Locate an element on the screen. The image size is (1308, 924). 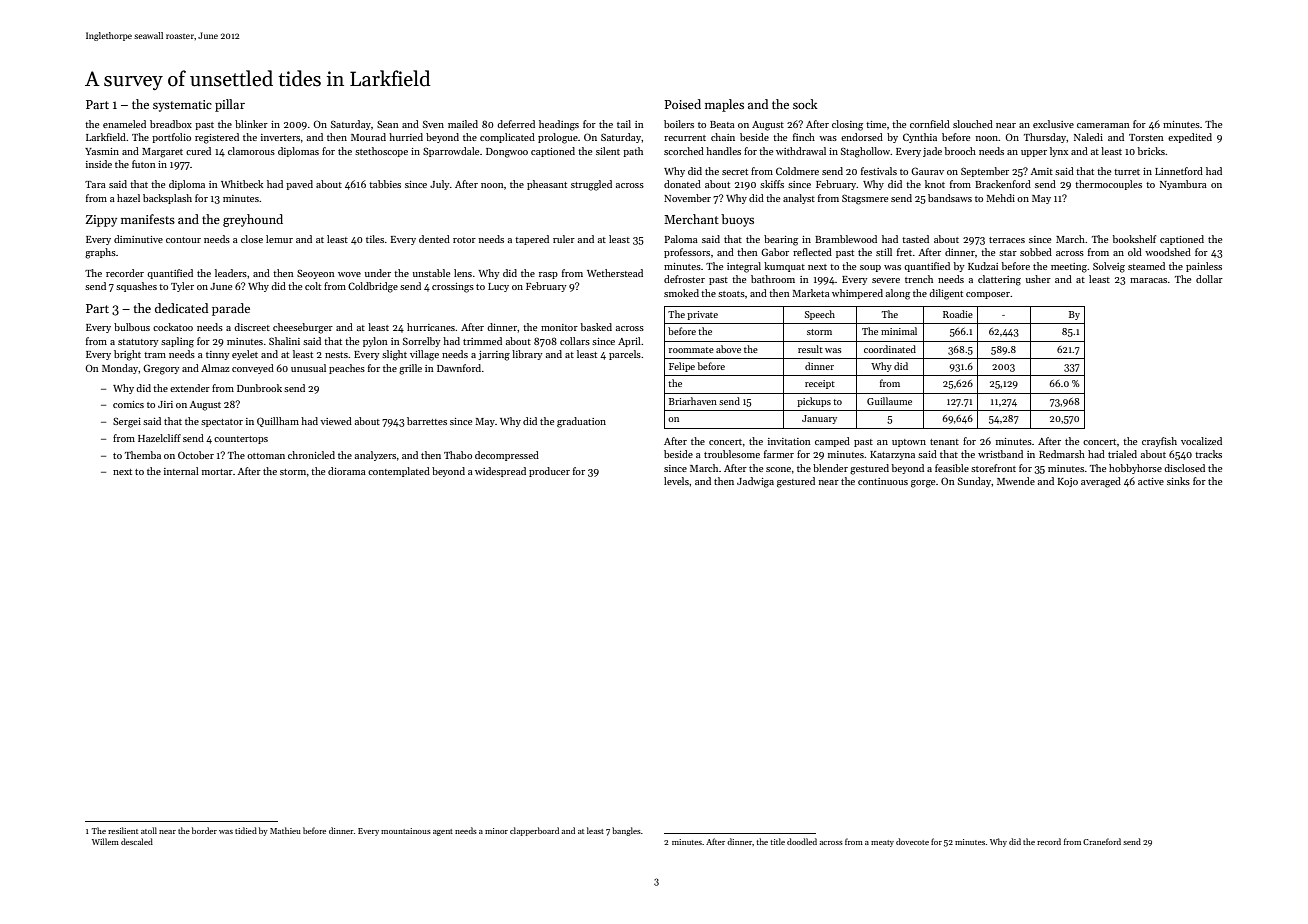
minor is located at coordinates (496, 831).
